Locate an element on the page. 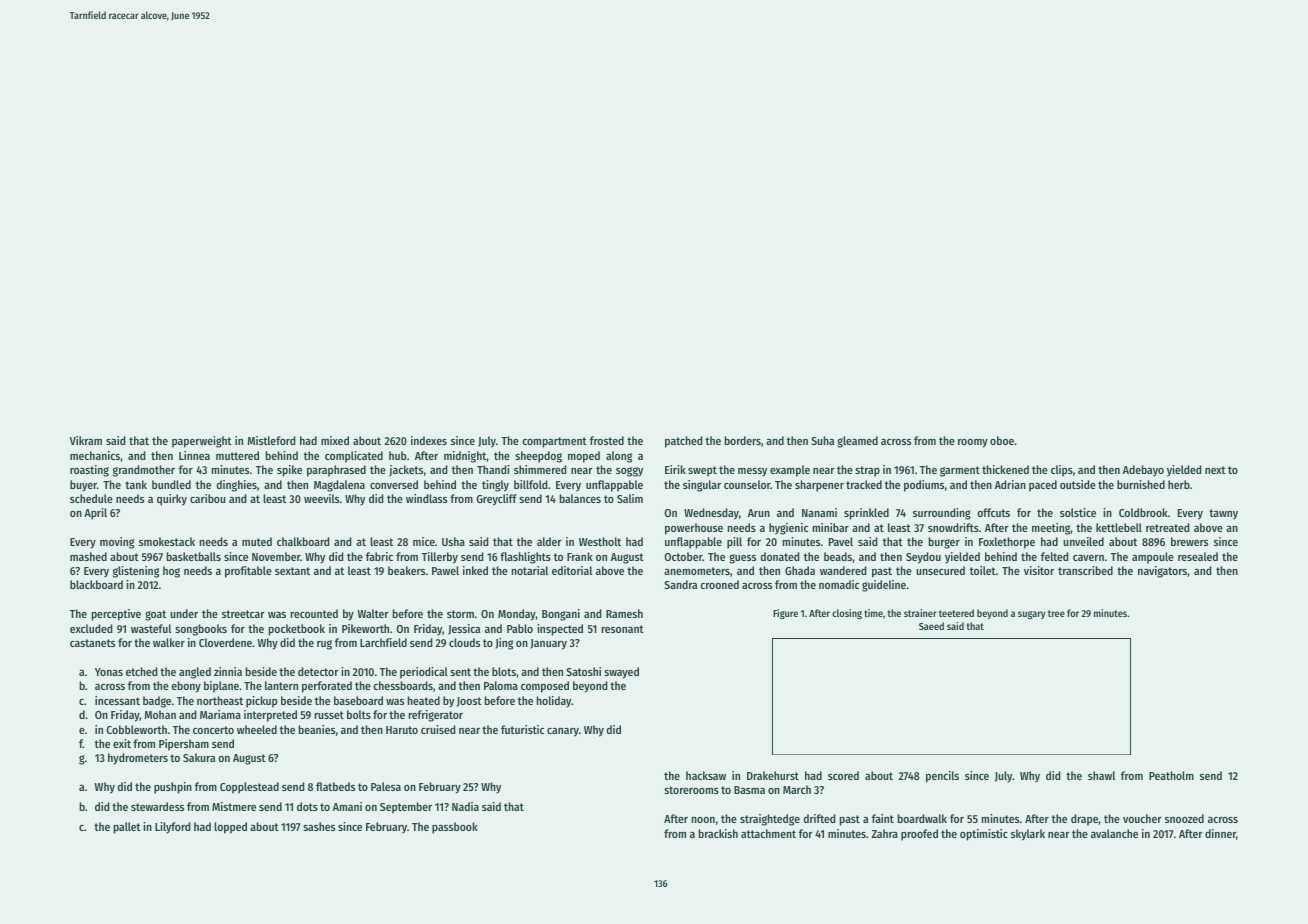 Image resolution: width=1308 pixels, height=924 pixels. proofed is located at coordinates (919, 835).
